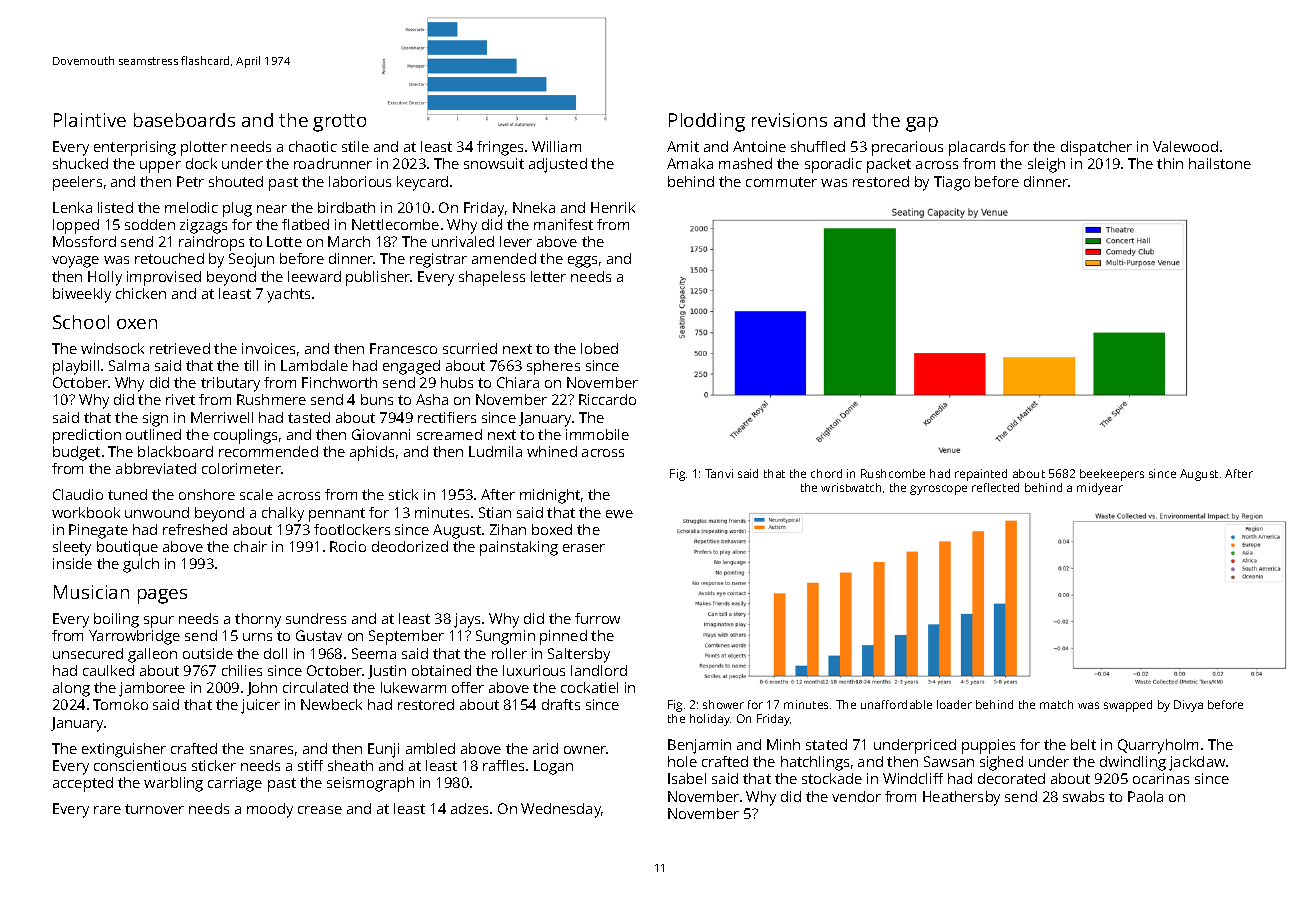  I want to click on Henrik, so click(613, 207).
